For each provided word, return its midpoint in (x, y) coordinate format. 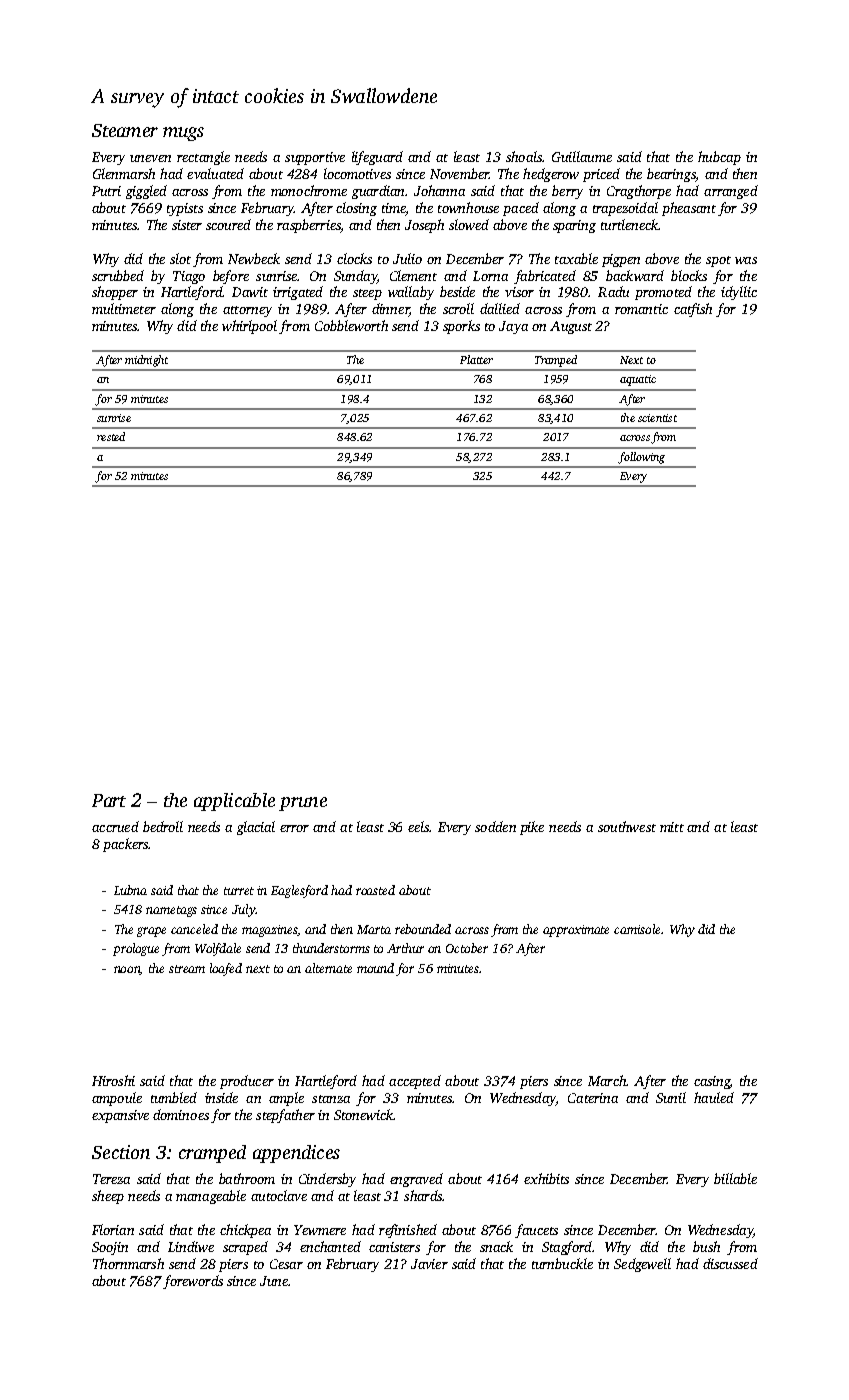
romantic (641, 309)
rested (111, 436)
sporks (461, 327)
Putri (106, 191)
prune (303, 804)
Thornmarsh (128, 1263)
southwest (627, 826)
